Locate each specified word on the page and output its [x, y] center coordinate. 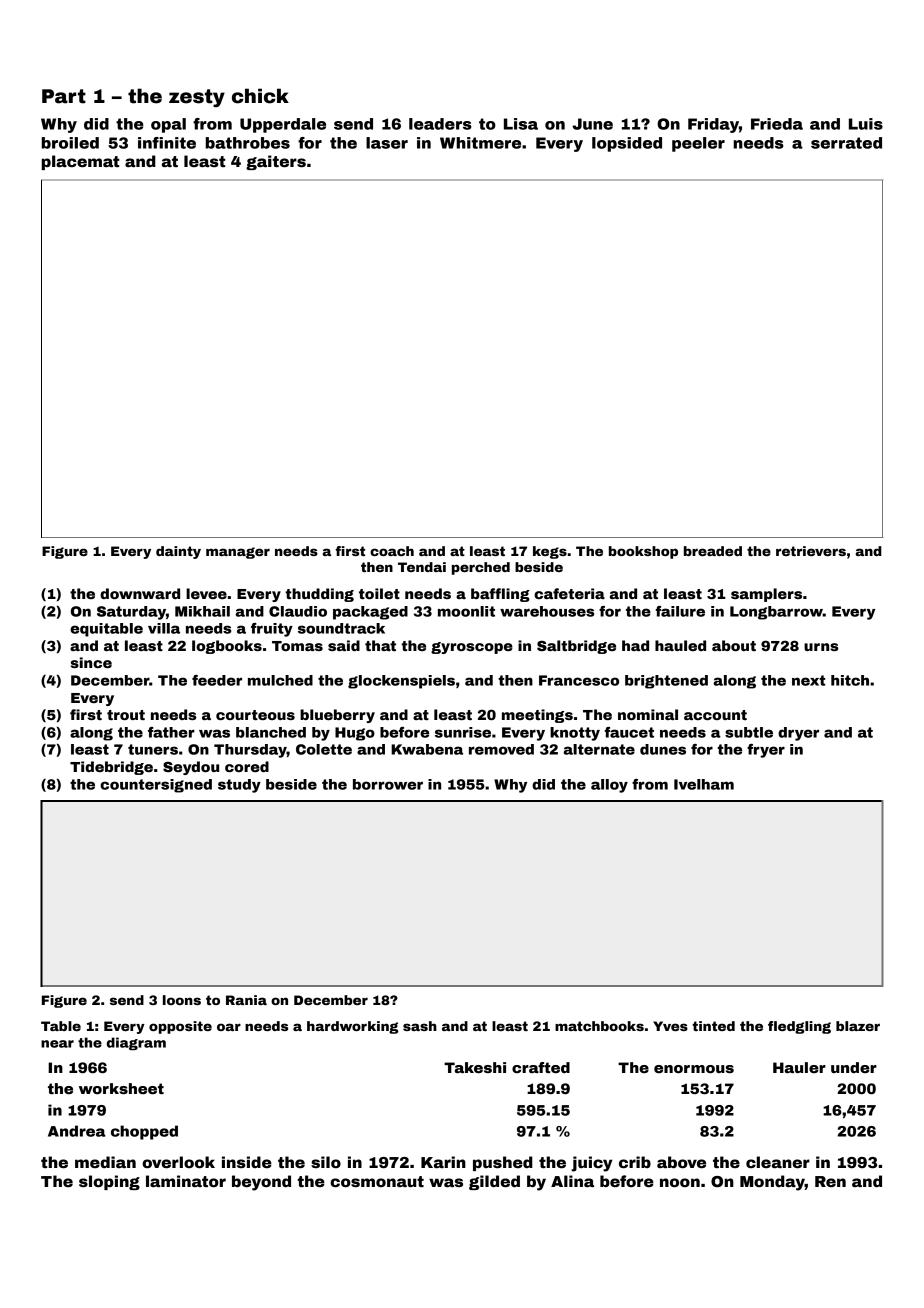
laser [387, 143]
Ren [830, 1181]
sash [420, 1026]
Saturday [131, 613]
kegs [550, 552]
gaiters [276, 162]
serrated [846, 143]
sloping [109, 1182]
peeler [698, 144]
